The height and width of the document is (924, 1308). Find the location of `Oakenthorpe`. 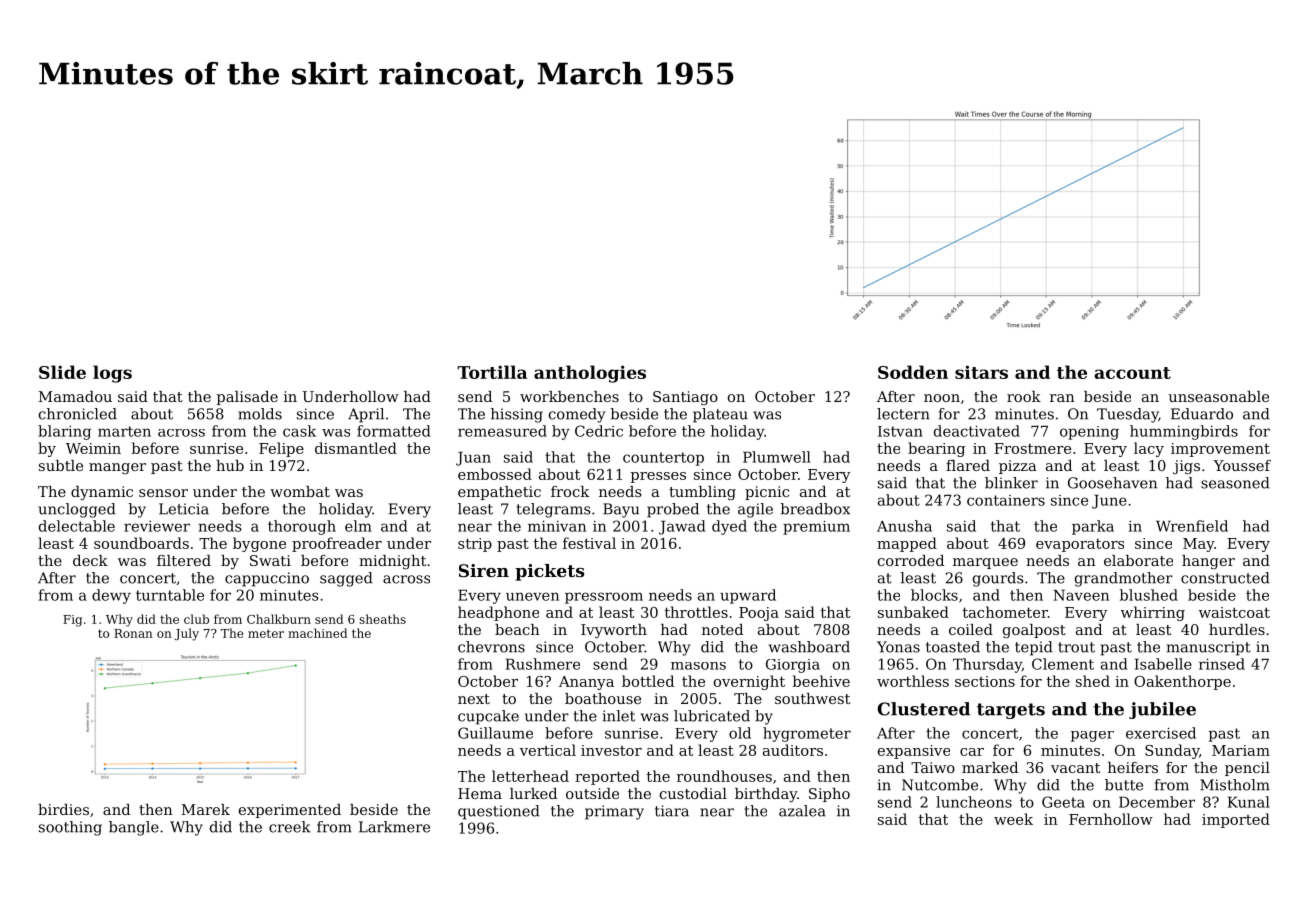

Oakenthorpe is located at coordinates (1182, 682).
